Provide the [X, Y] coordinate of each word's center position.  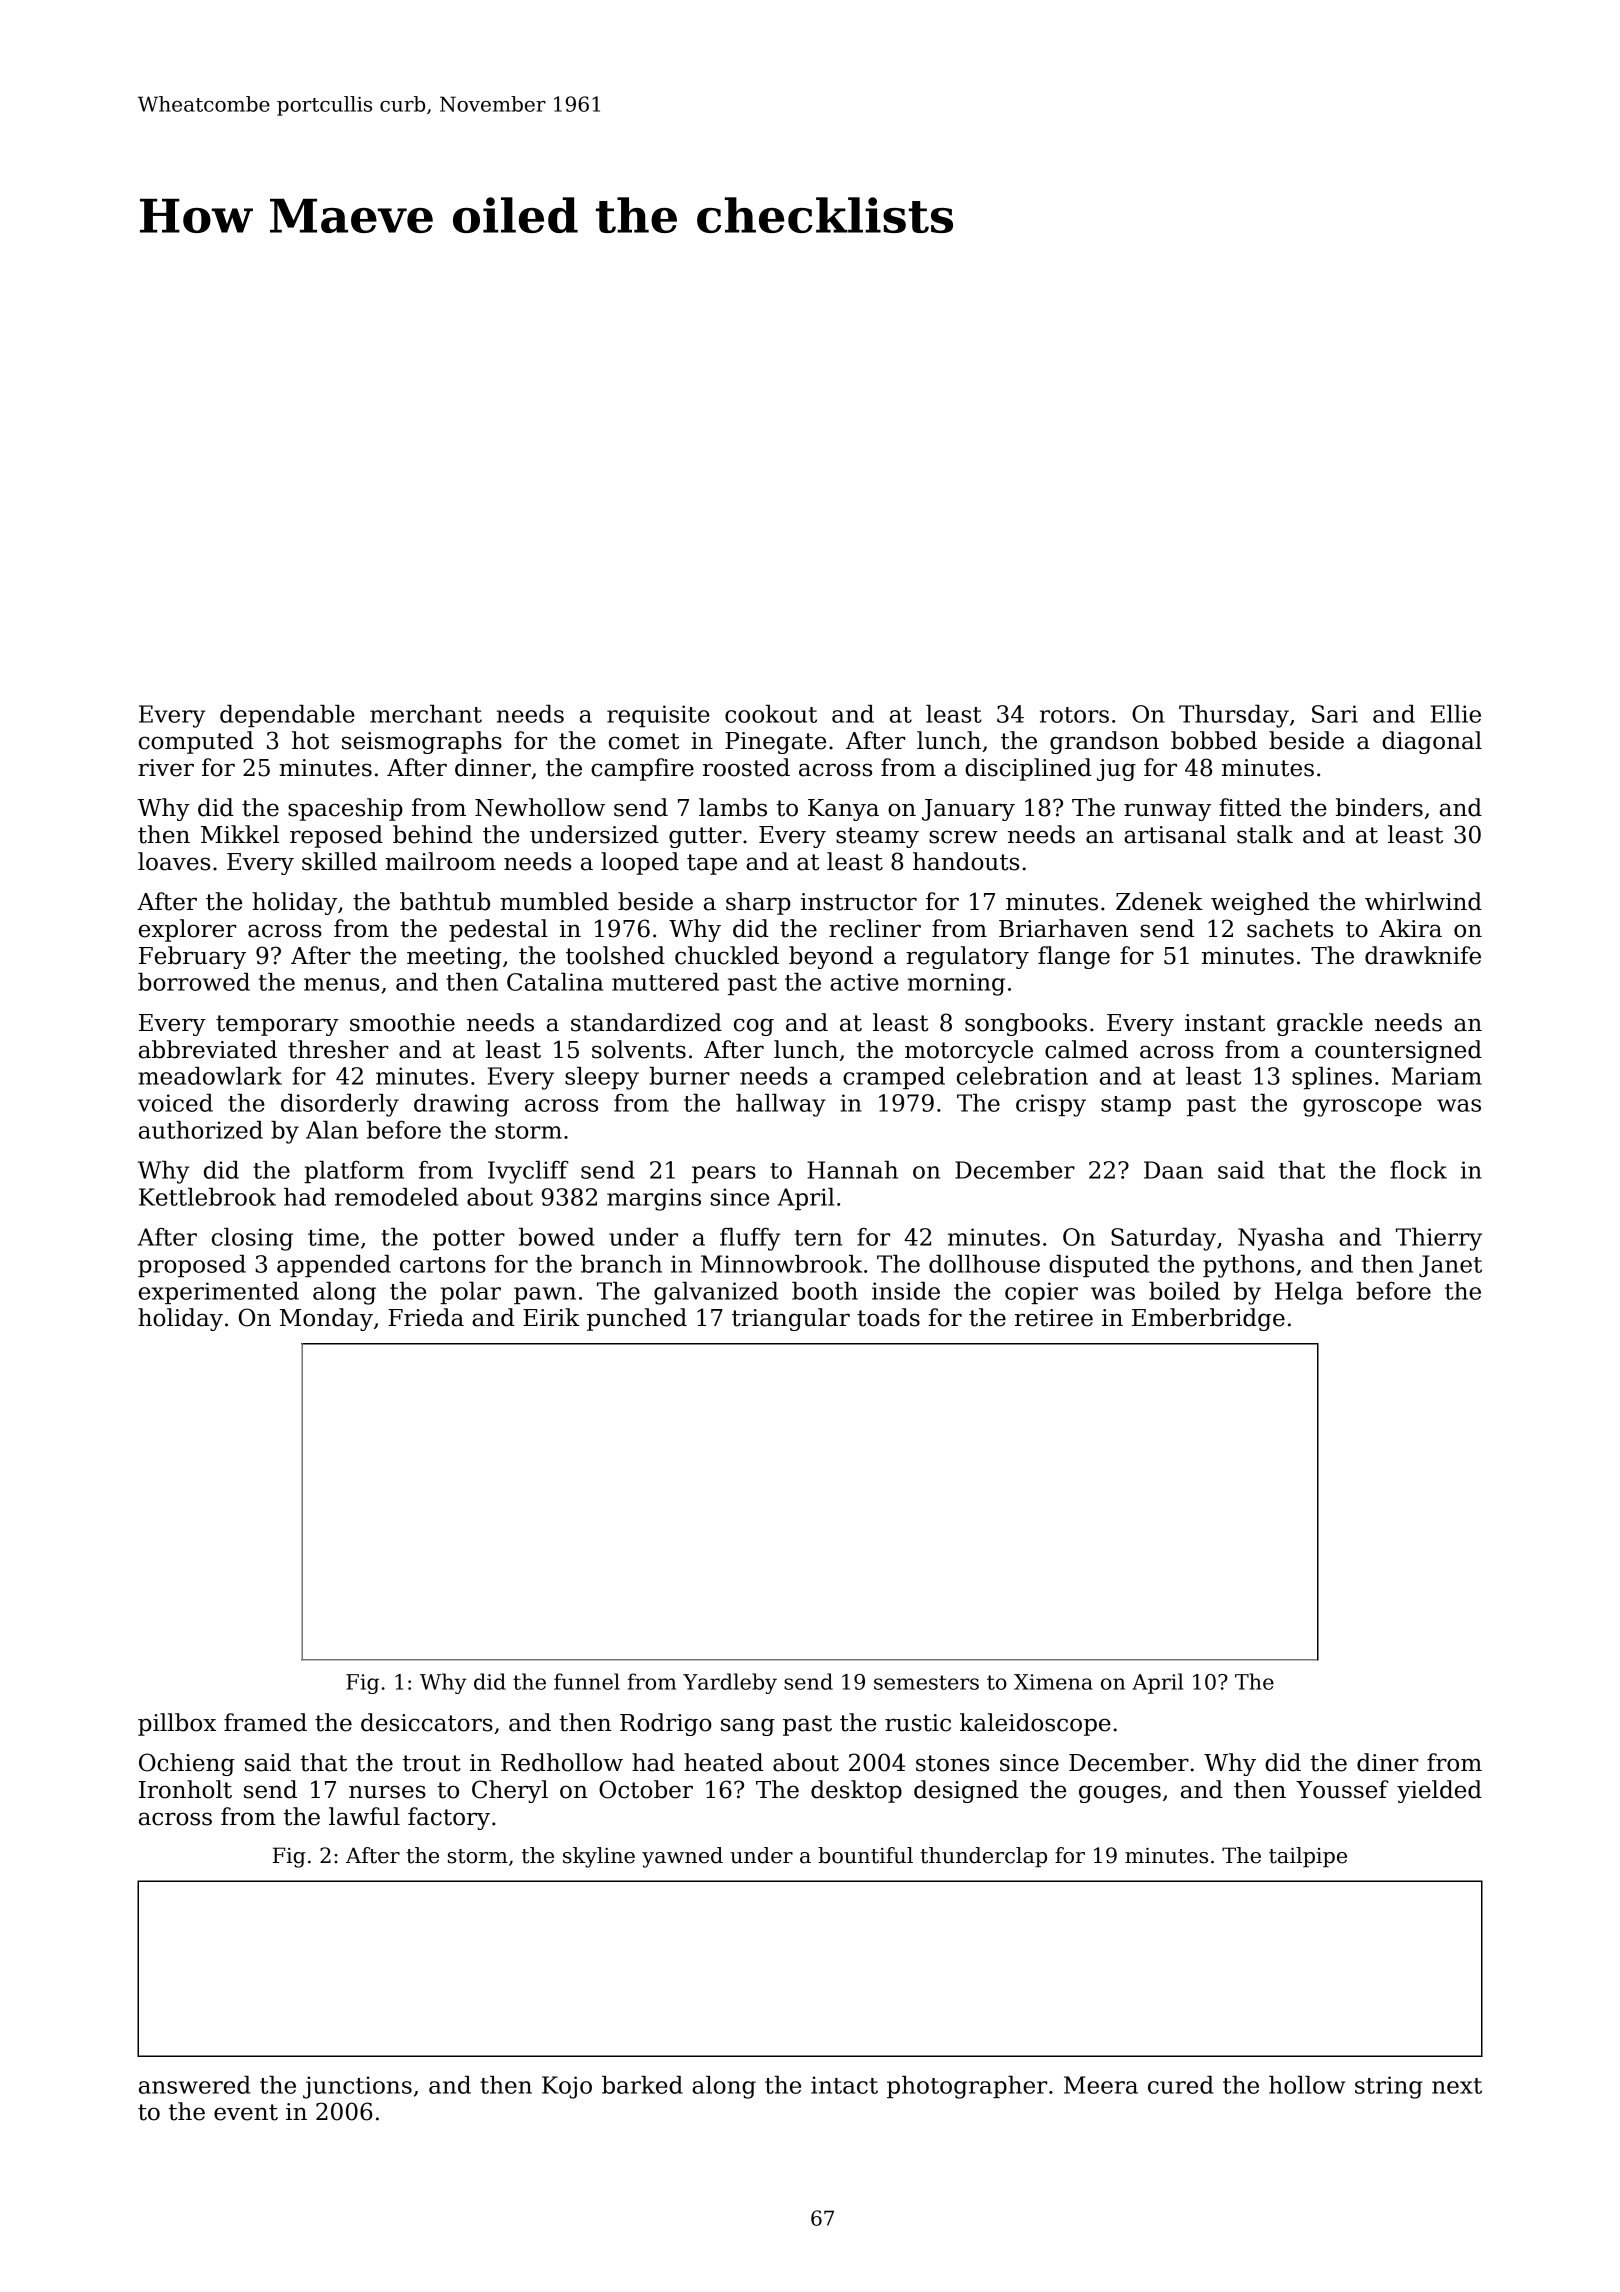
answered [195, 2085]
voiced [175, 1103]
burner [689, 1076]
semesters [926, 1682]
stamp [1136, 1106]
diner [1387, 1762]
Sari [1335, 714]
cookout [771, 714]
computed [196, 742]
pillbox [177, 1724]
